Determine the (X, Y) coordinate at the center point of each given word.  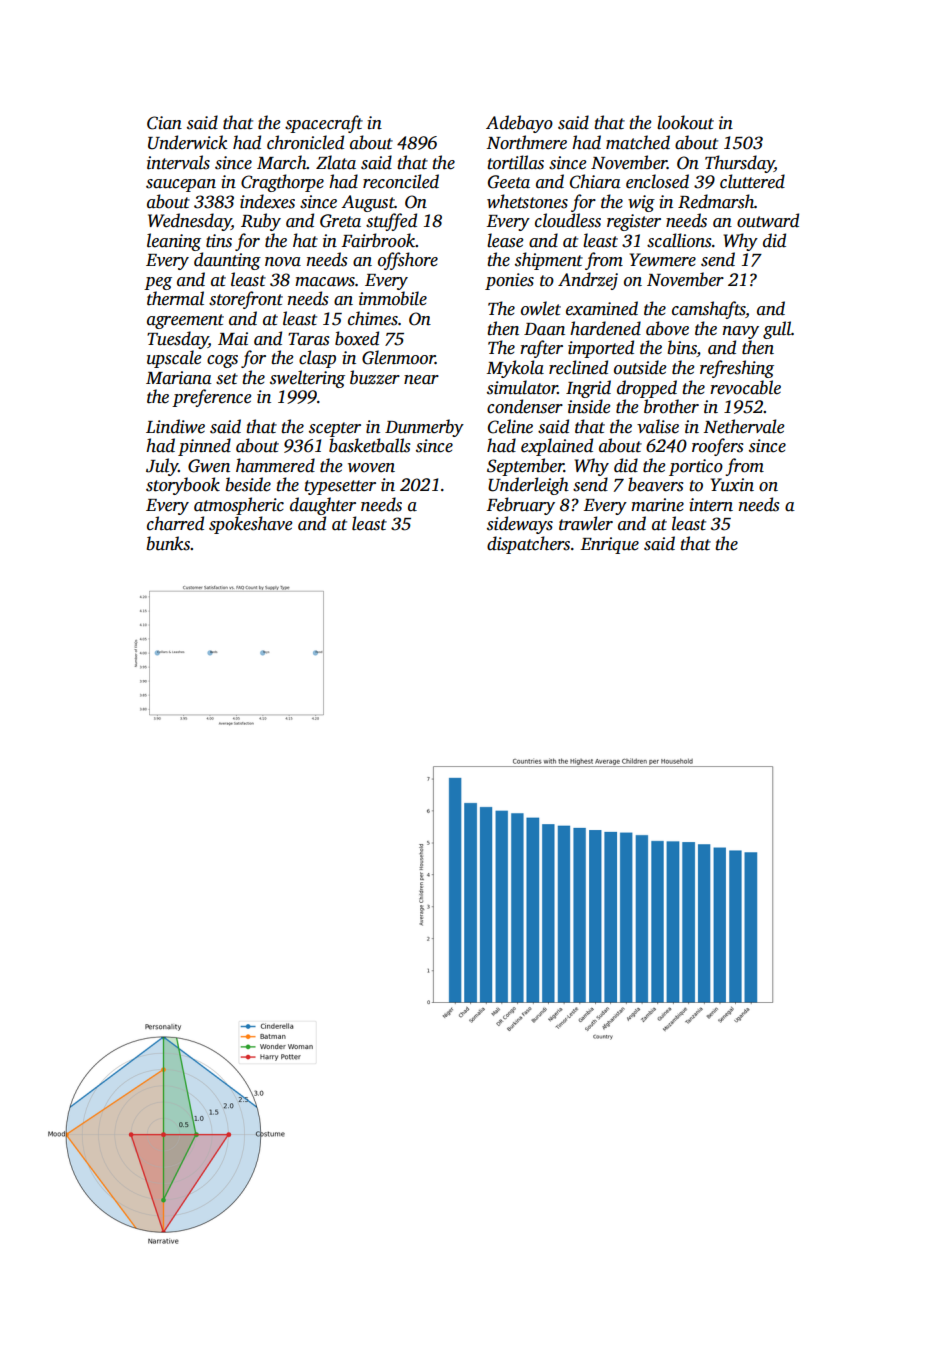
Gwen (209, 466)
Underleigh (528, 486)
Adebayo (519, 124)
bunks (169, 543)
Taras (308, 339)
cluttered (752, 181)
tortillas (515, 162)
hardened (605, 328)
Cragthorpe (282, 183)
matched (638, 142)
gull (777, 330)
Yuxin (732, 485)
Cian (164, 123)
